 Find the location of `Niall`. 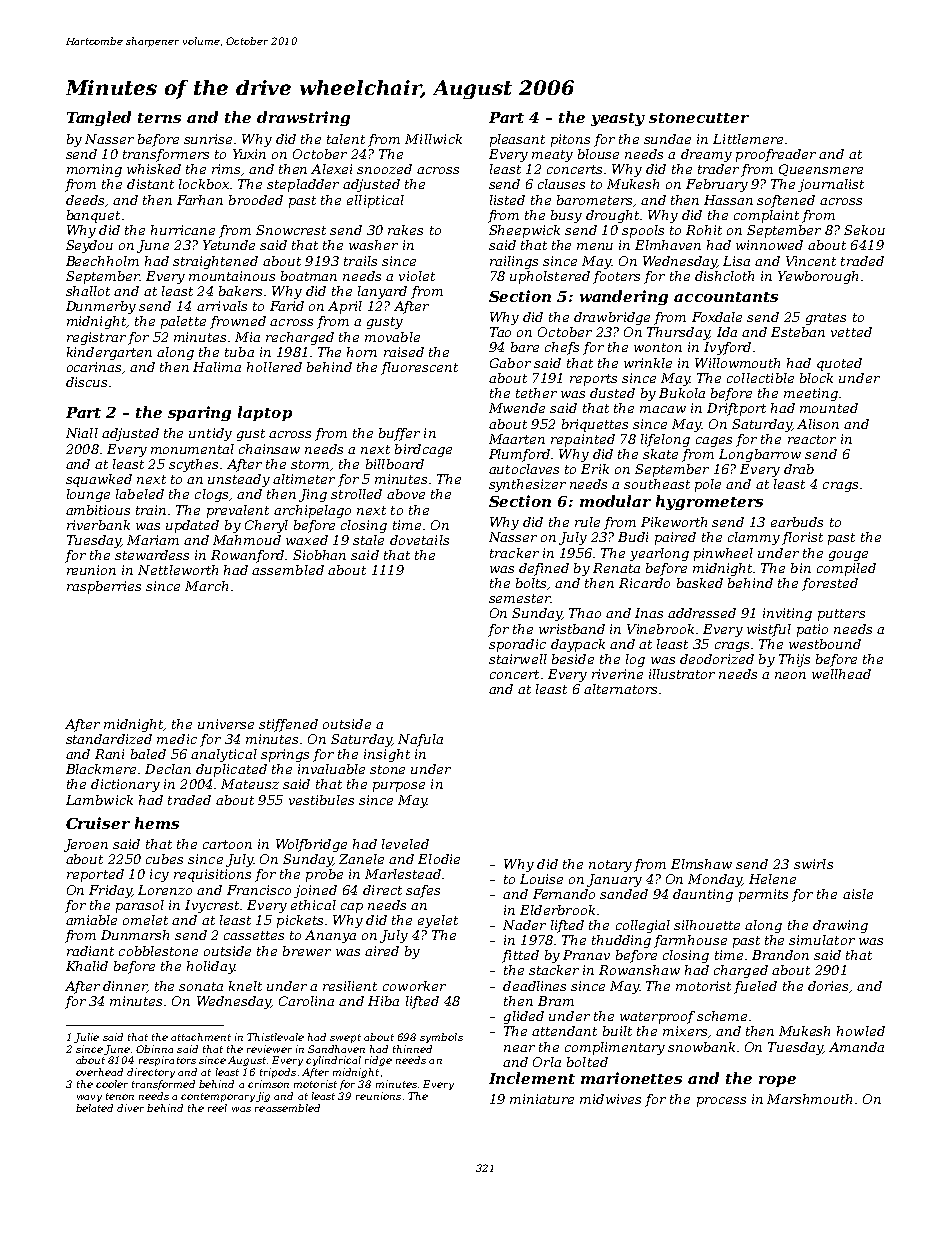

Niall is located at coordinates (82, 433).
